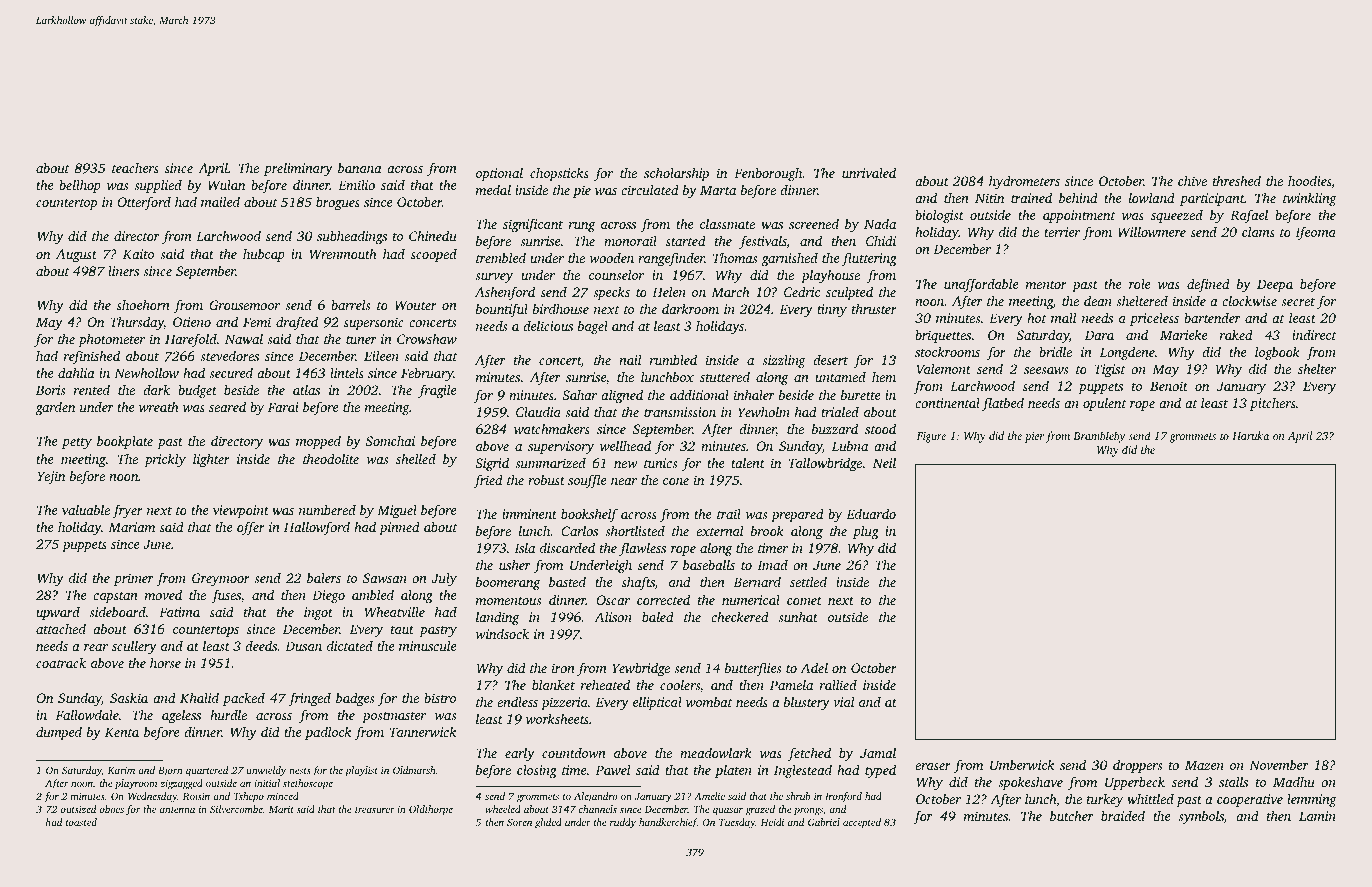 This screenshot has height=887, width=1372. I want to click on Tuesday, so click(737, 823).
